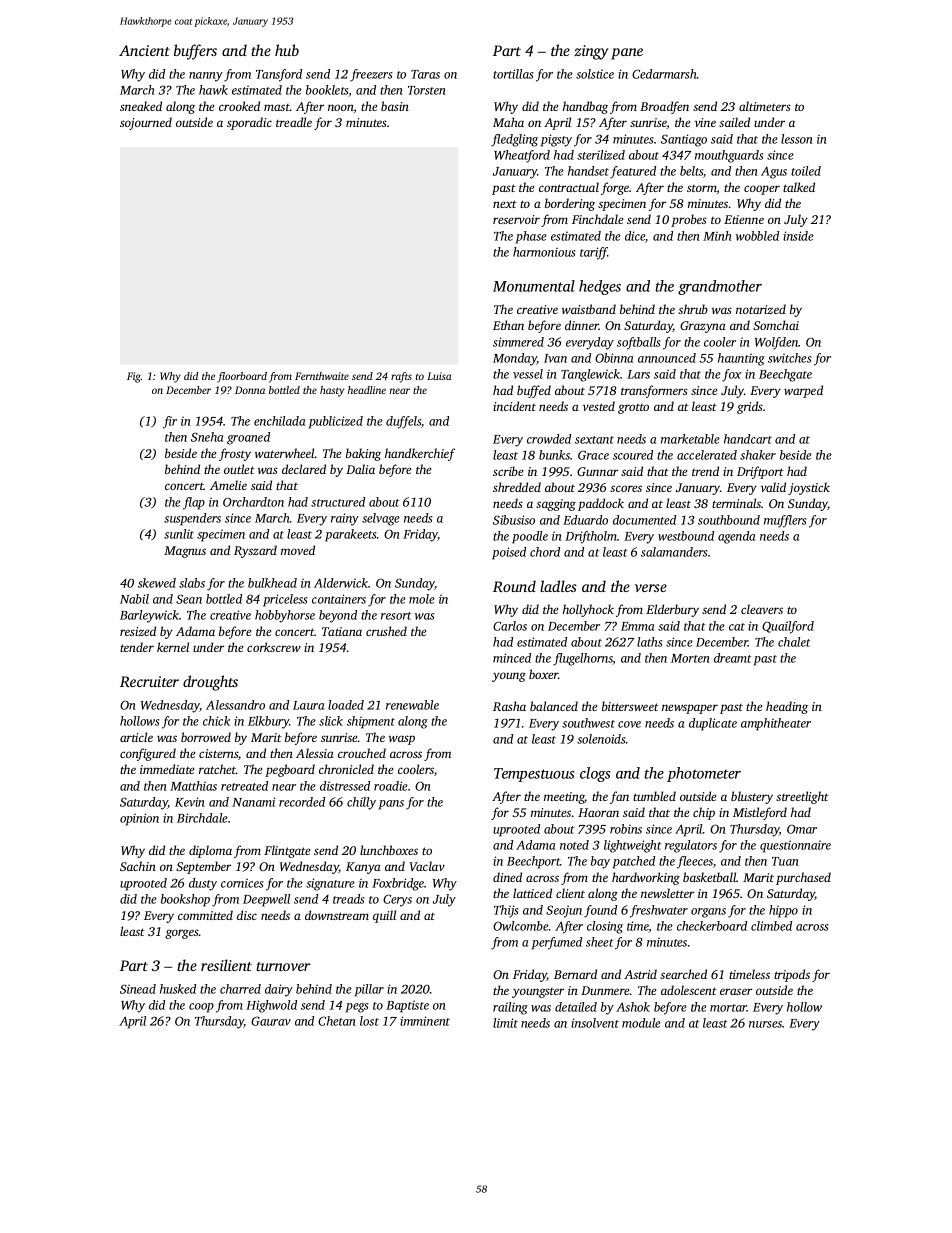  I want to click on husked, so click(178, 989).
